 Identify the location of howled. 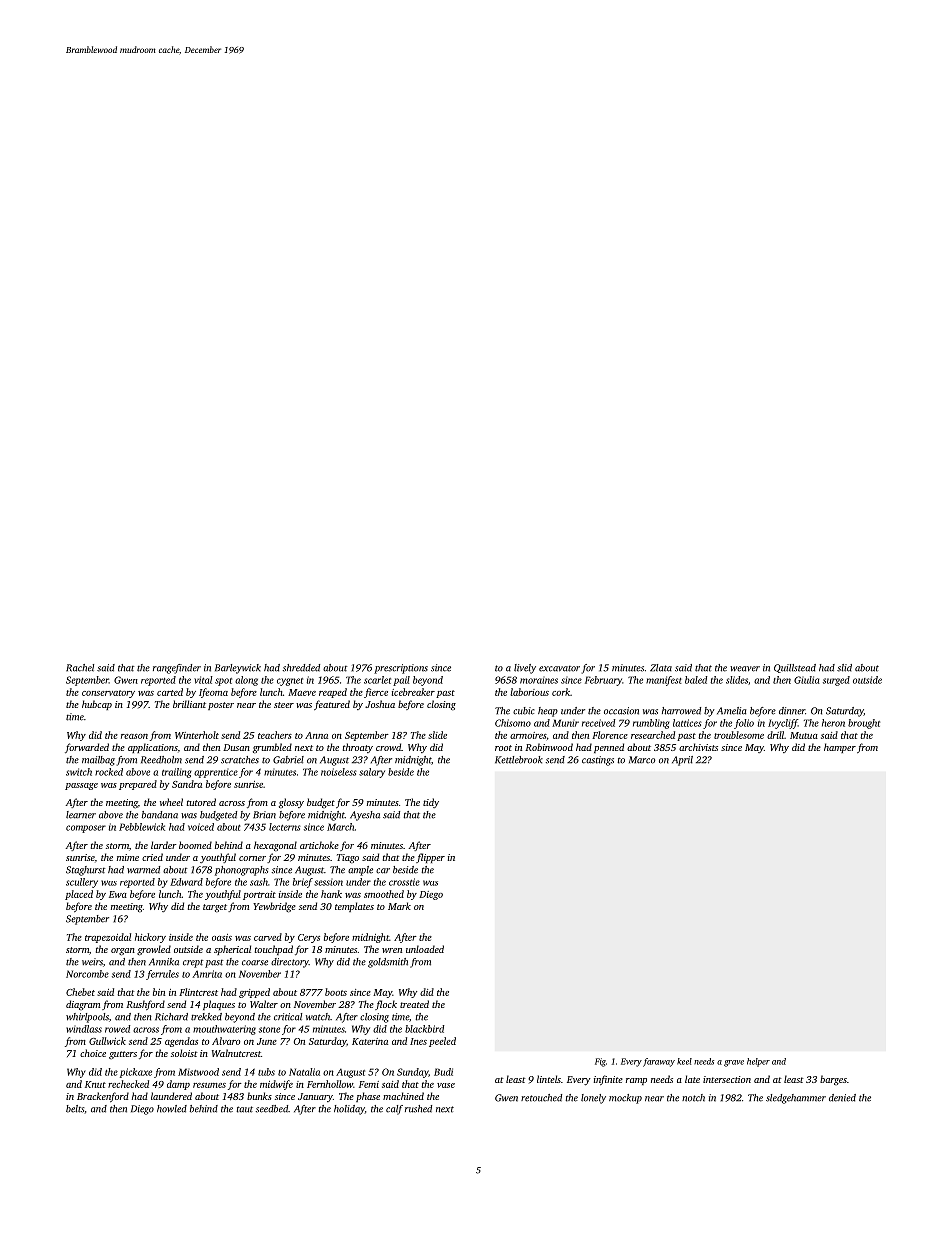
(172, 1109).
